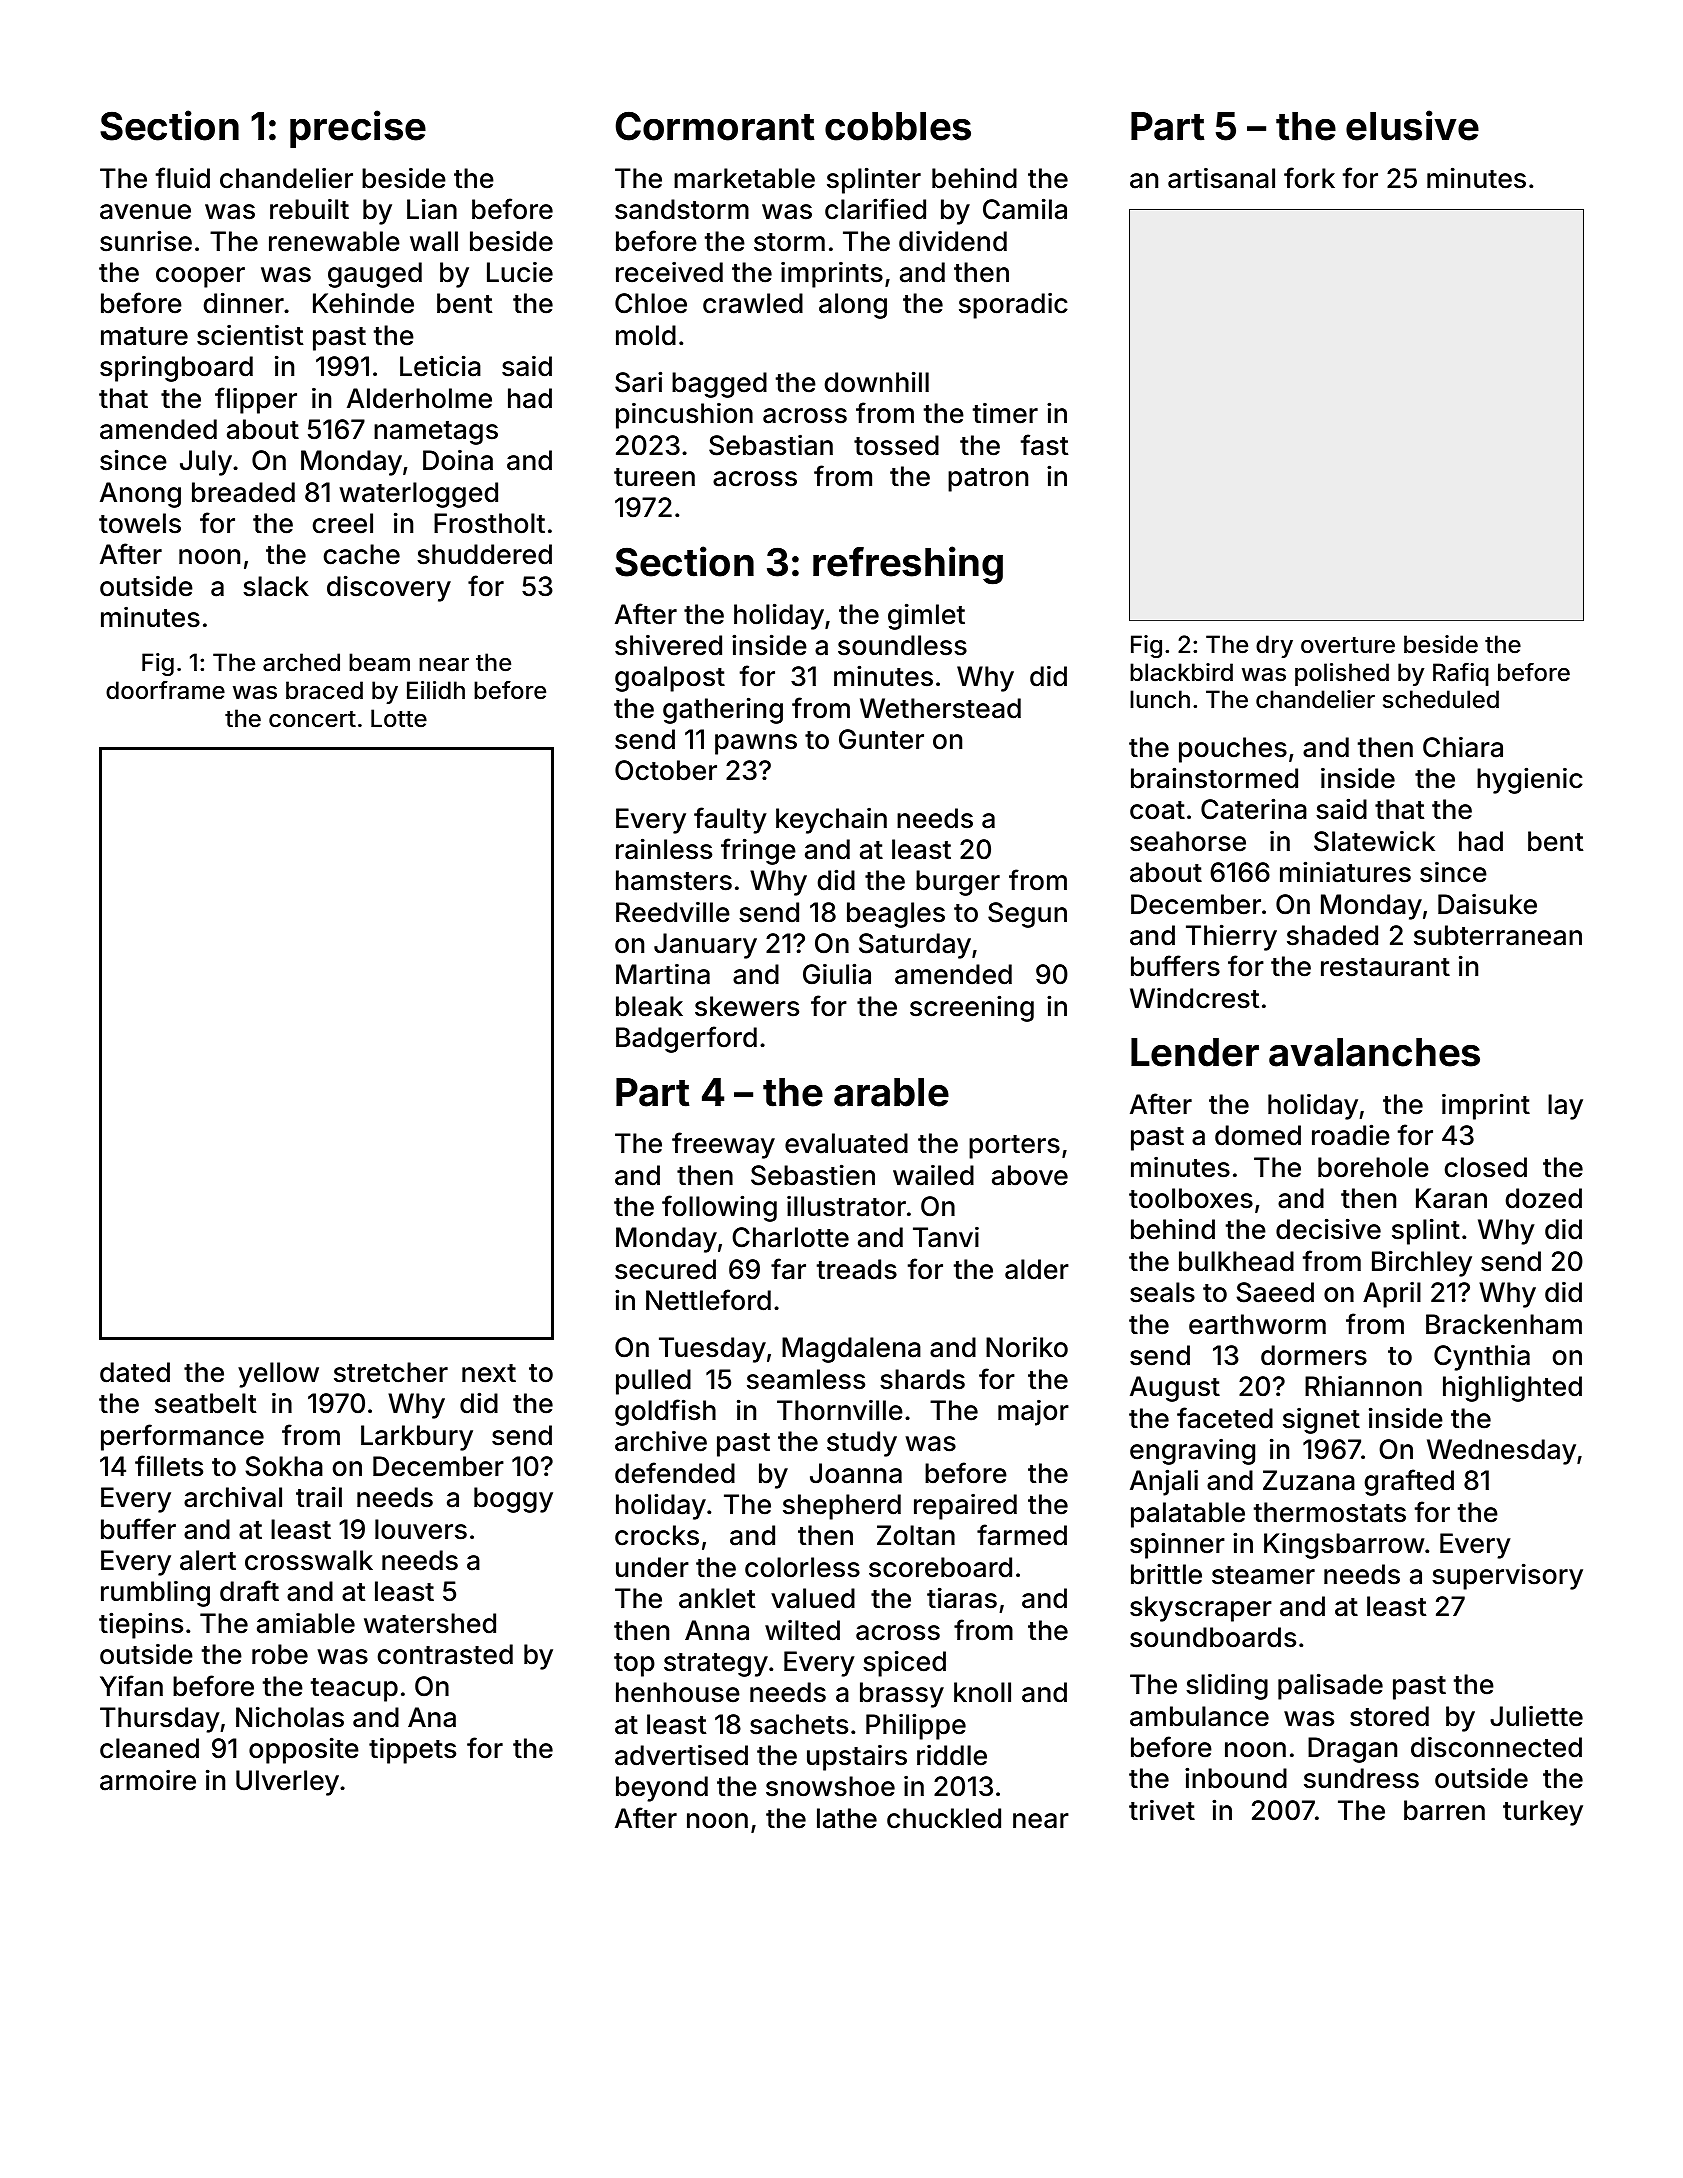  Describe the element at coordinates (898, 126) in the screenshot. I see `cobbles` at that location.
